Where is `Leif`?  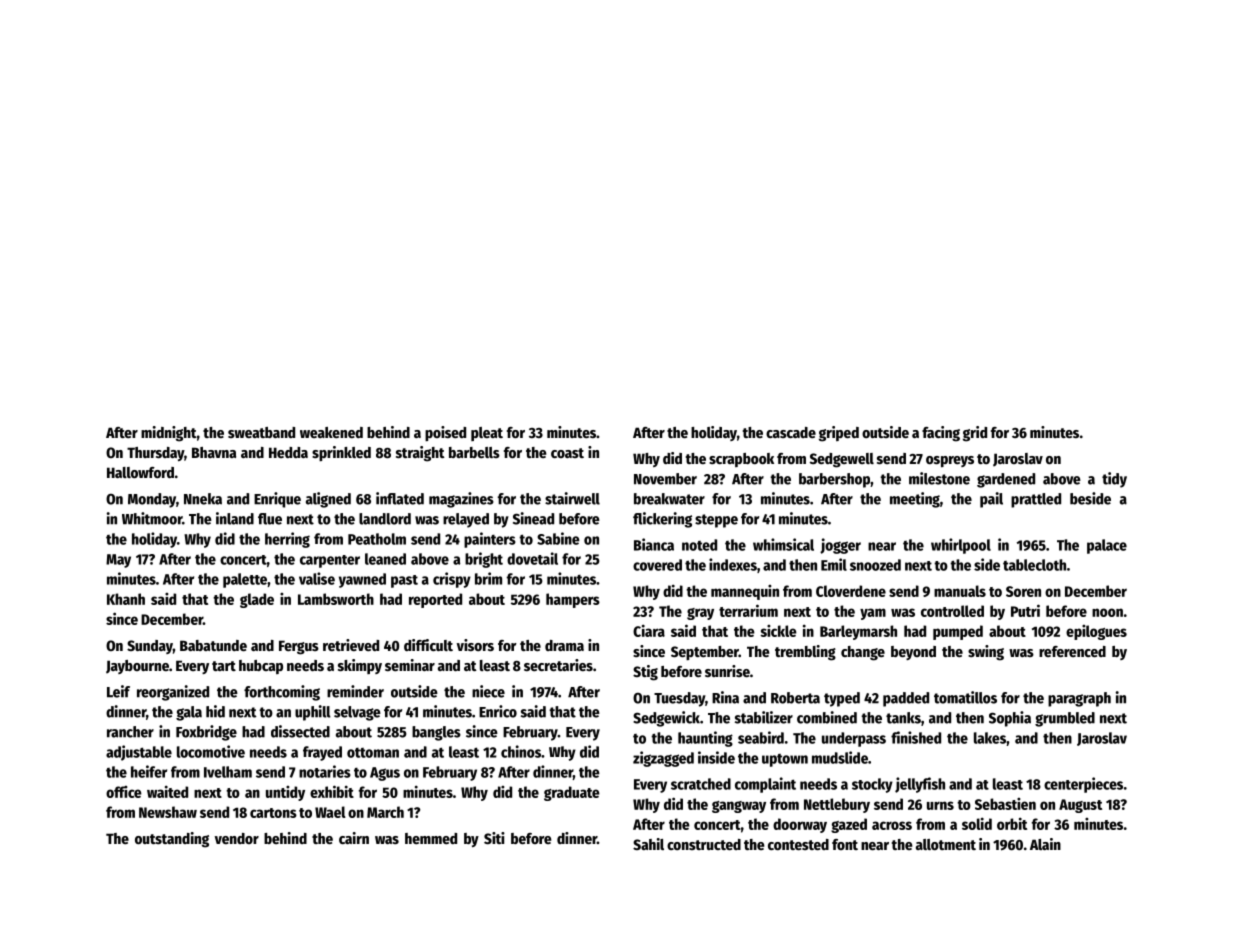
Leif is located at coordinates (118, 691).
